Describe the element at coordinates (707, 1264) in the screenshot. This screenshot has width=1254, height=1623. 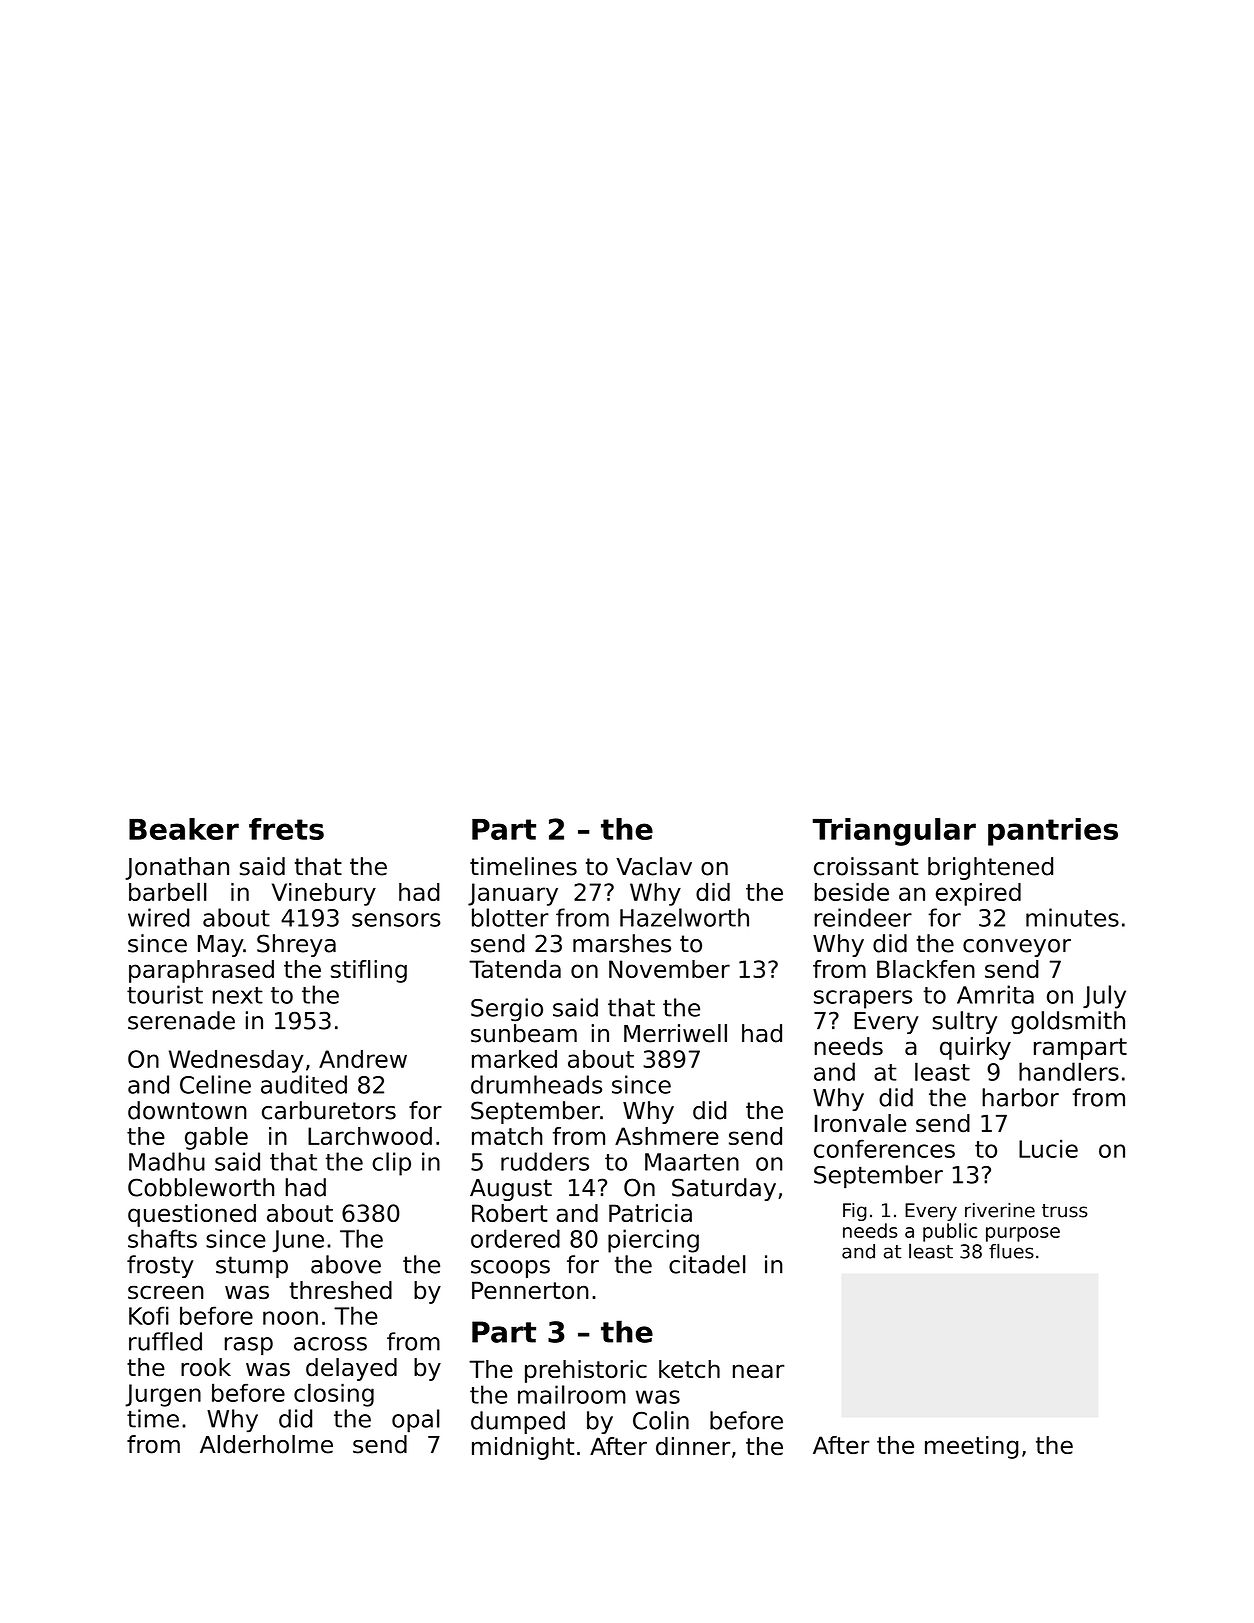
I see `citadel` at that location.
